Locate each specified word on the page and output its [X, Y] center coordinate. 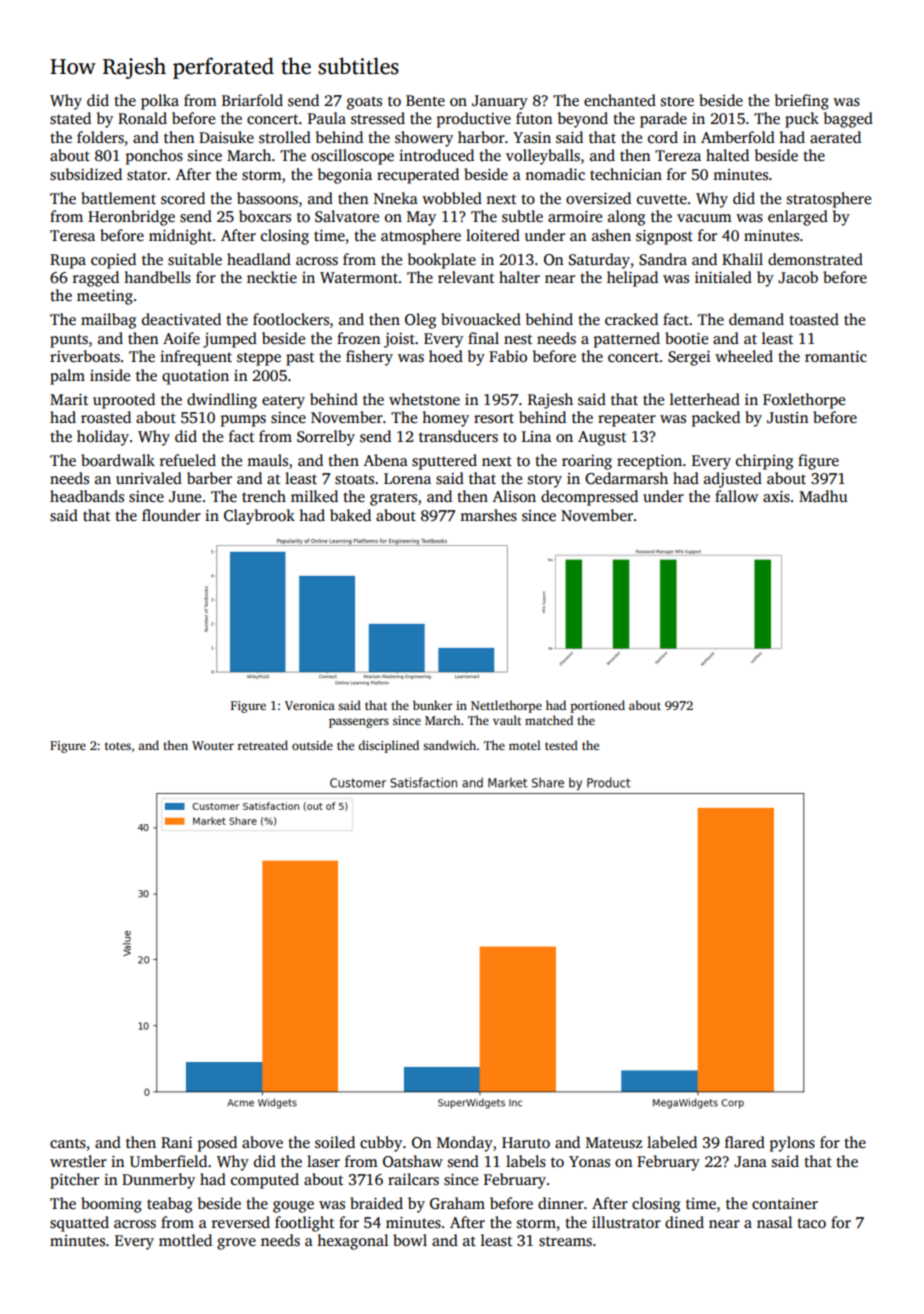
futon [534, 118]
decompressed [589, 498]
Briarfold [252, 100]
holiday [103, 438]
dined [684, 1222]
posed [217, 1144]
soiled [335, 1142]
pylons [792, 1144]
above [262, 1142]
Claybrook [259, 517]
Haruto [526, 1142]
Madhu [823, 496]
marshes [488, 515]
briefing [802, 102]
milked [314, 496]
